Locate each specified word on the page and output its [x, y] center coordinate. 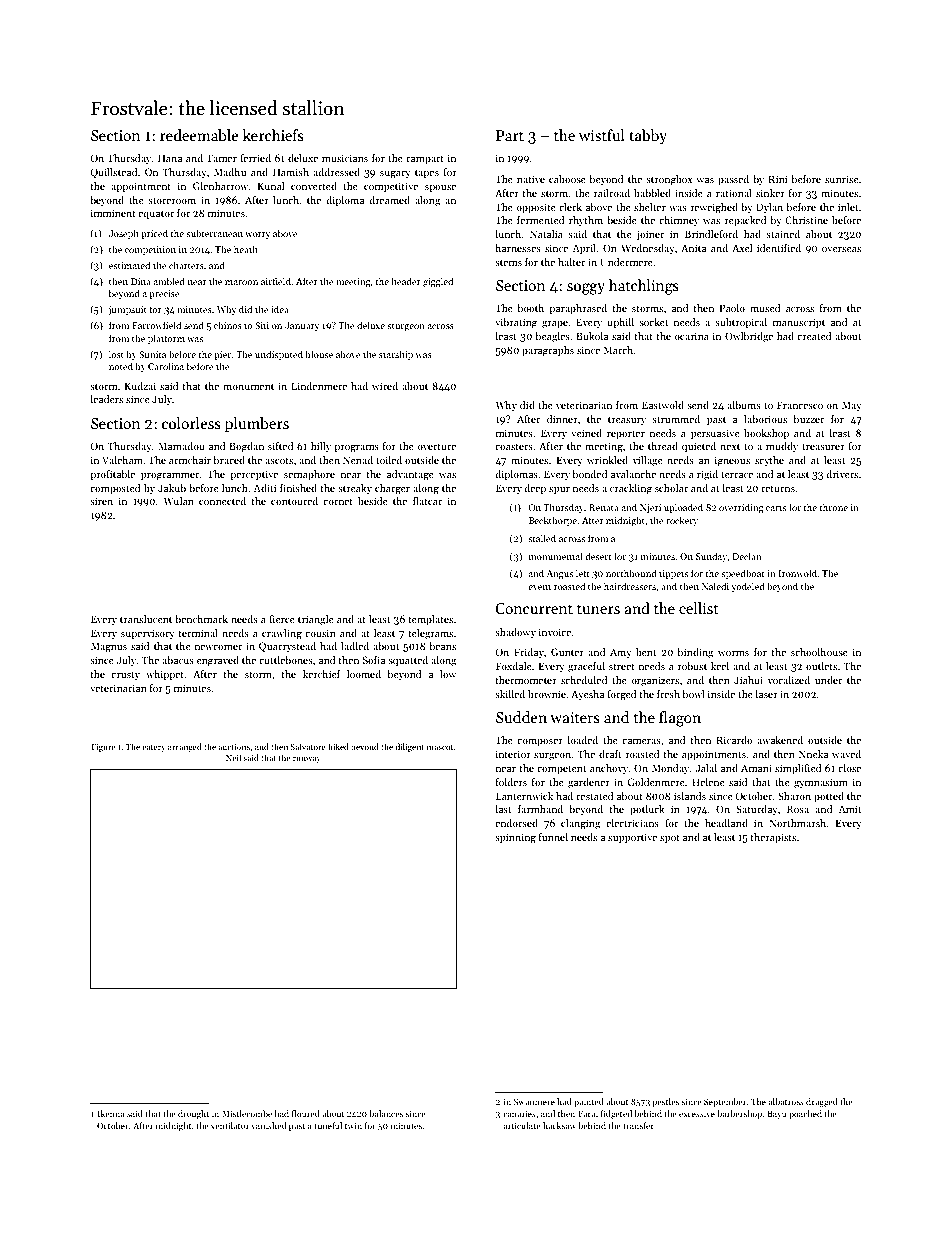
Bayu [777, 1114]
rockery [682, 521]
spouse [440, 188]
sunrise [842, 179]
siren [101, 501]
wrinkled [607, 460]
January [302, 326]
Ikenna [111, 1113]
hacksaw [559, 1125]
